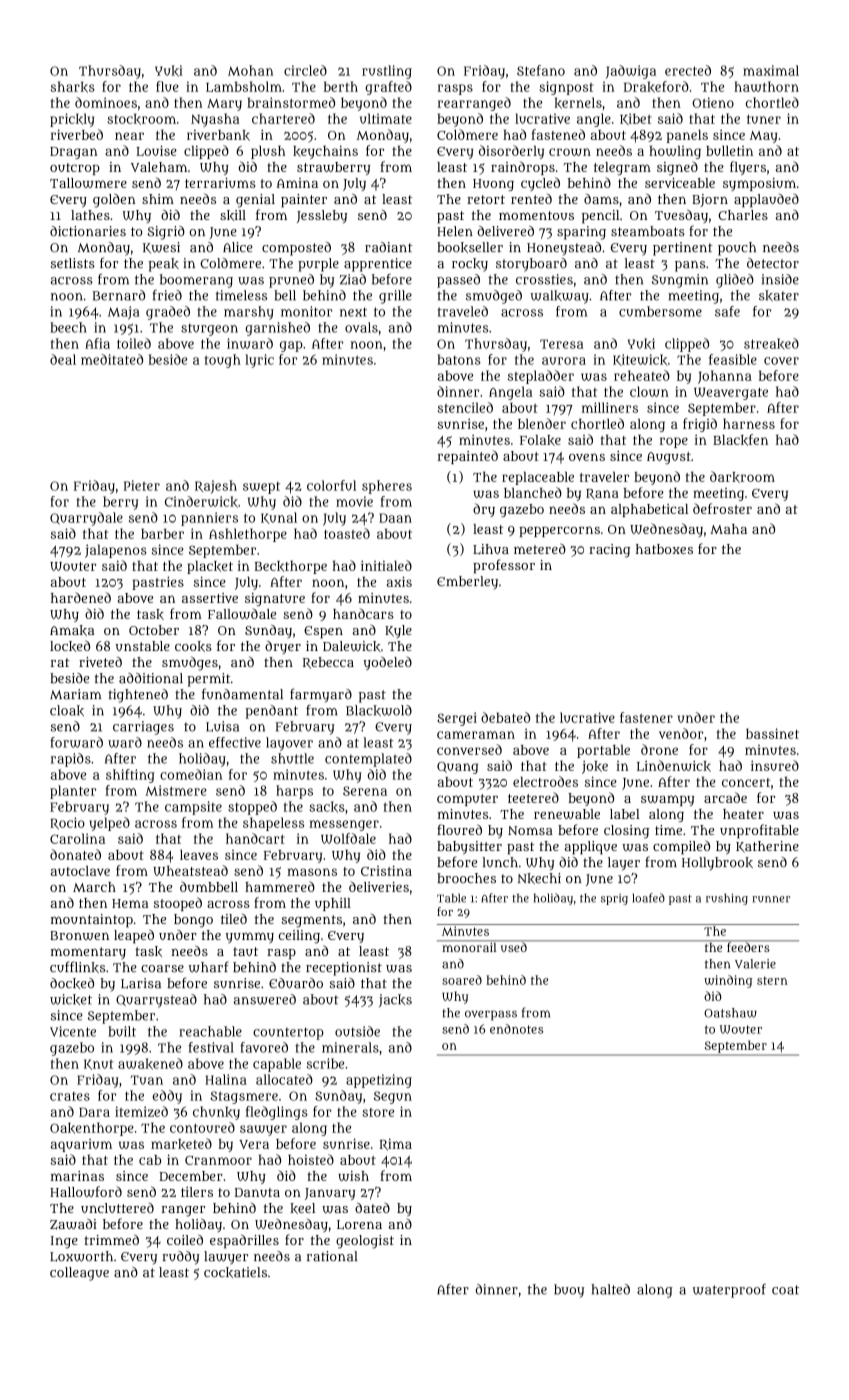 This screenshot has width=849, height=1400. I want to click on hardened, so click(81, 597).
